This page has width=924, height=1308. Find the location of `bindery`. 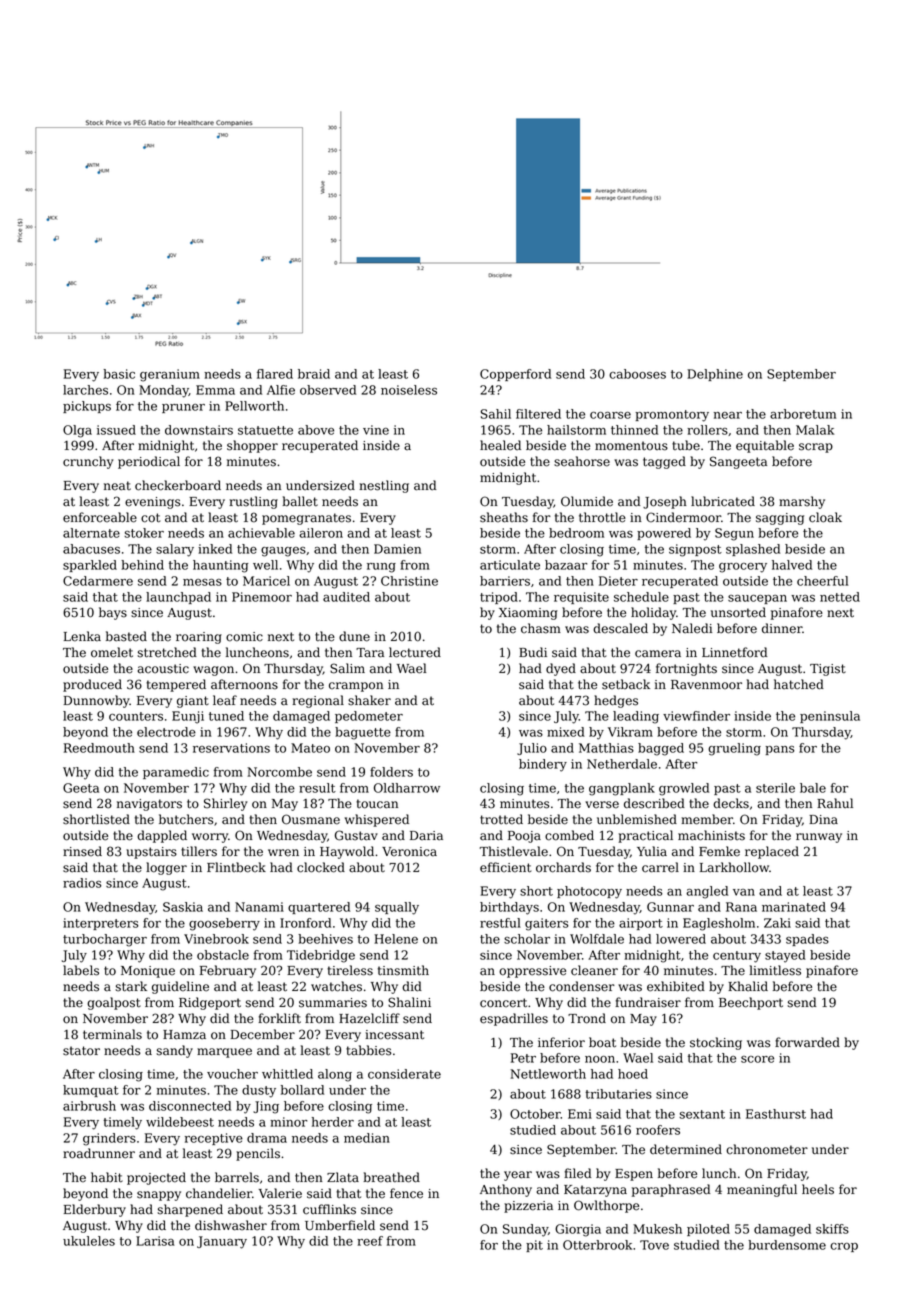

bindery is located at coordinates (543, 765).
